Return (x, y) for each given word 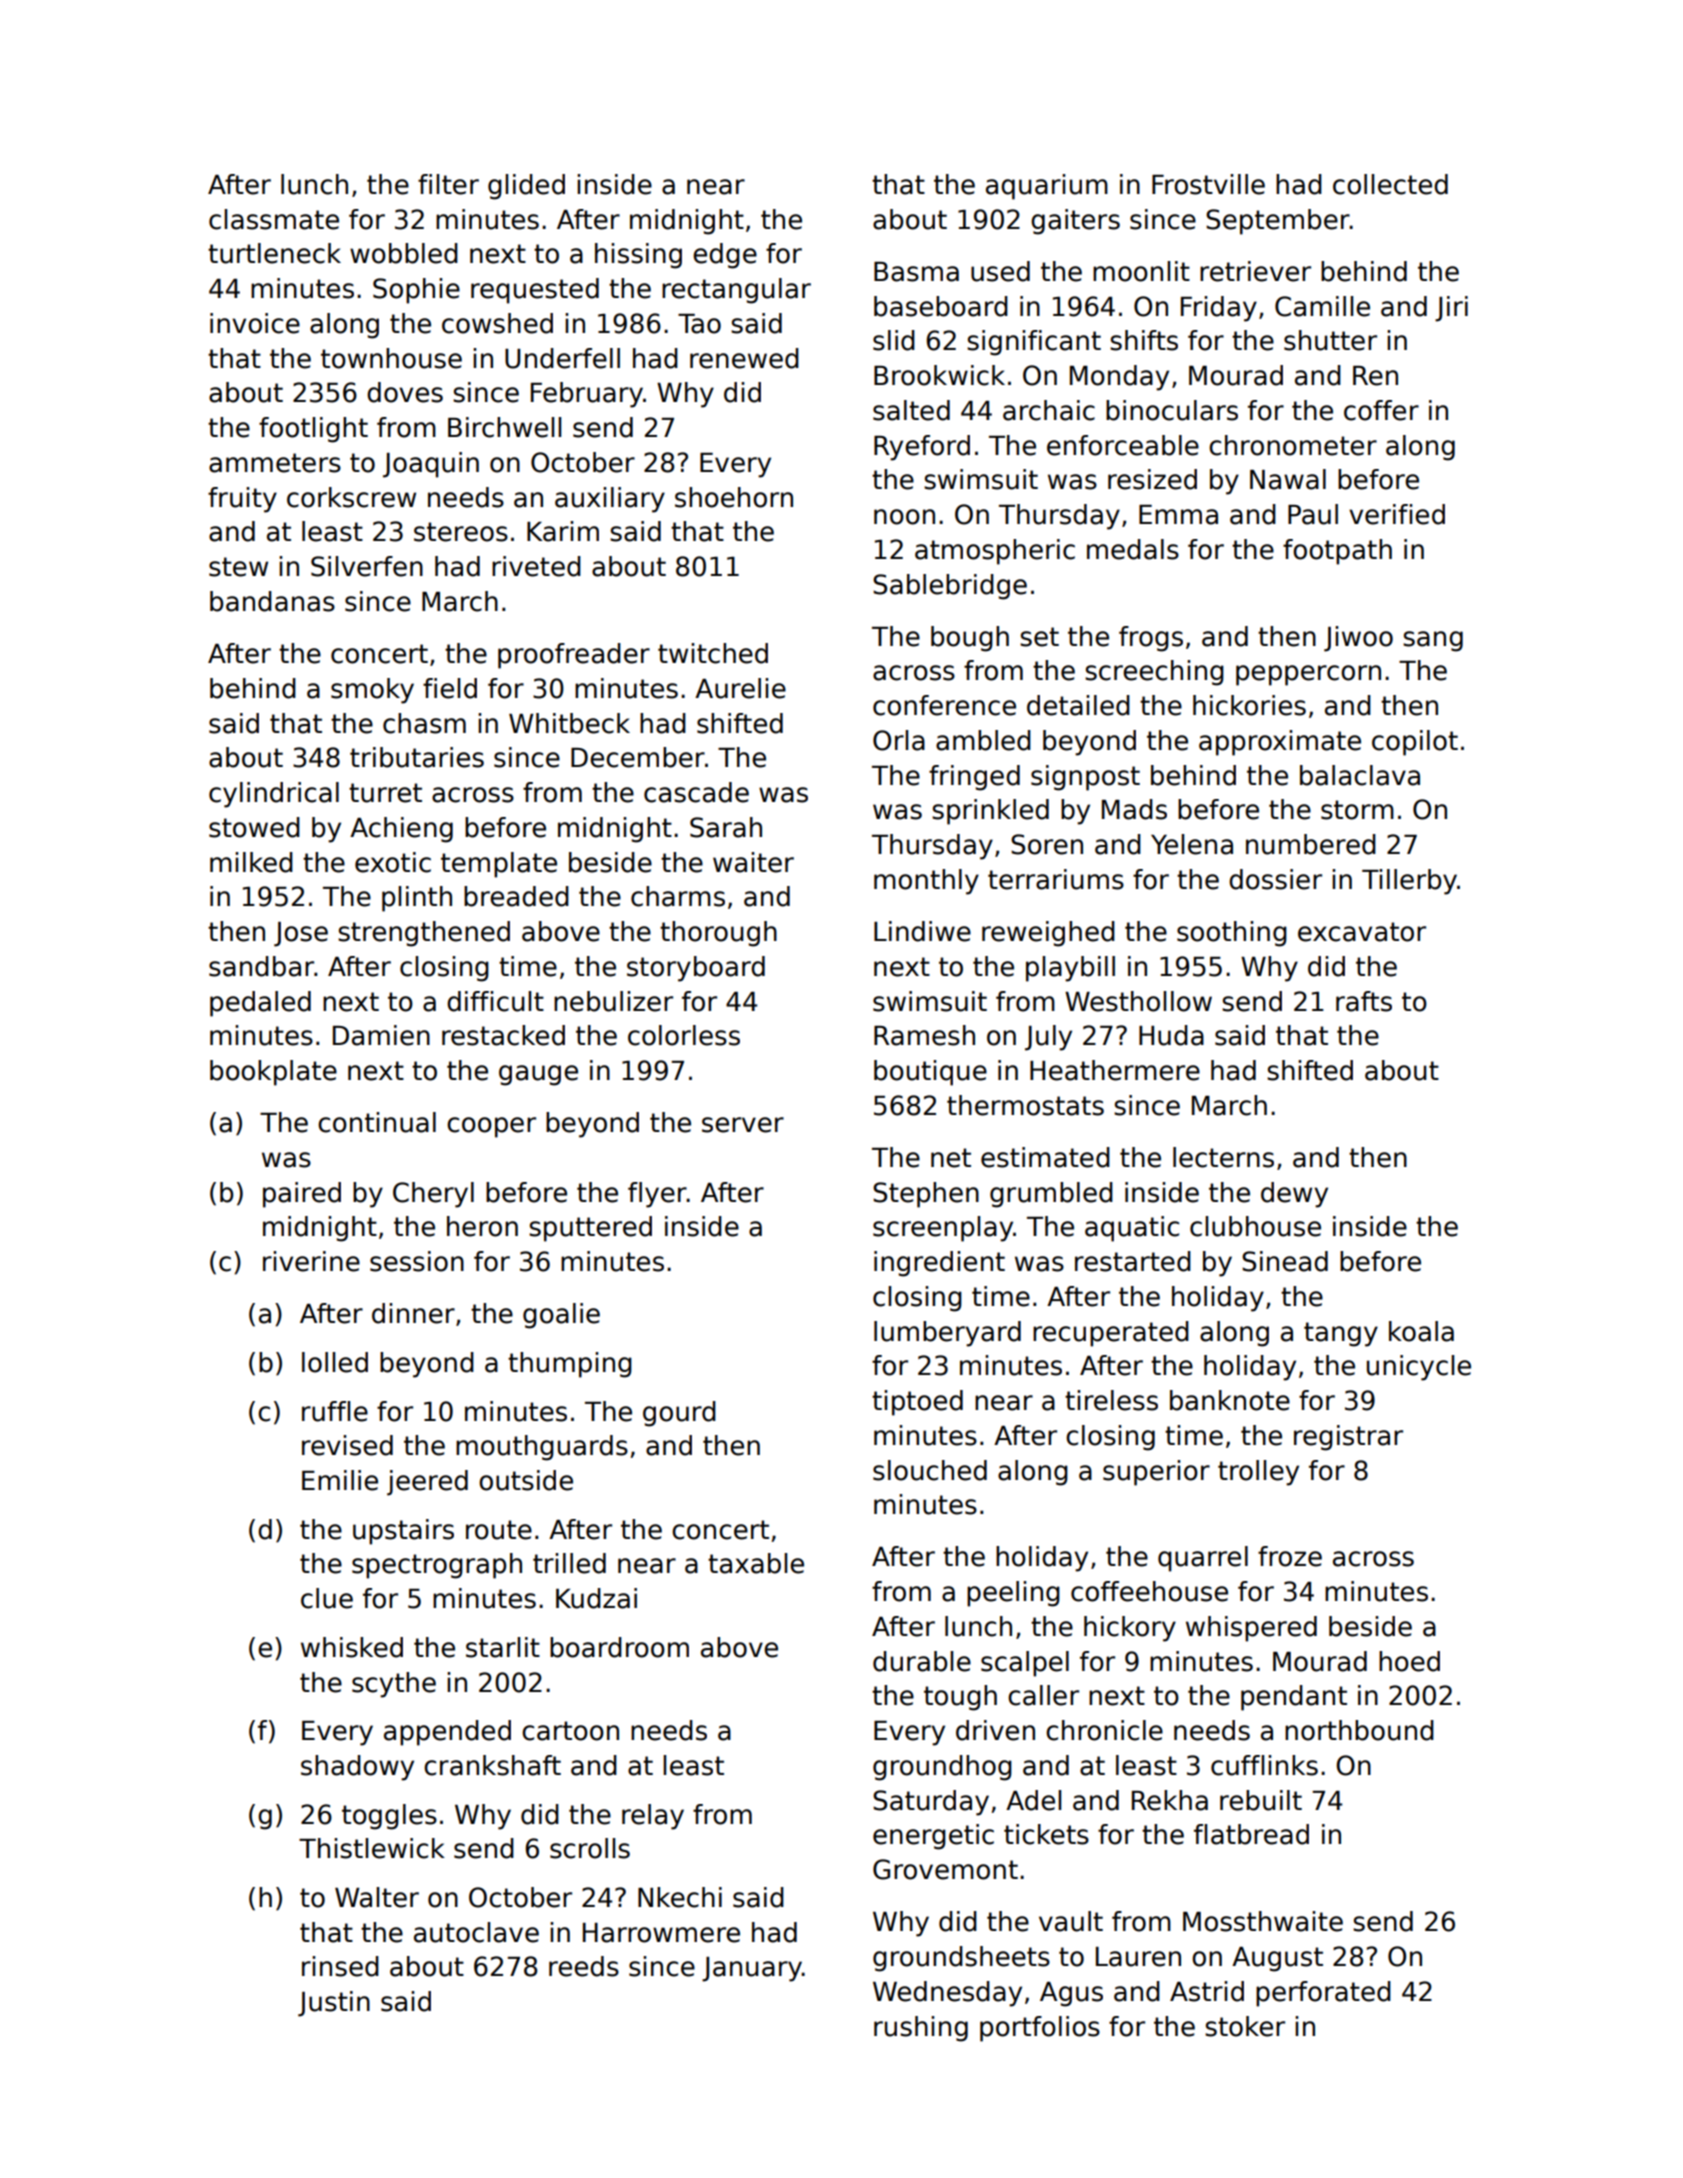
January (752, 1969)
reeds (584, 1966)
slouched (930, 1470)
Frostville (1208, 184)
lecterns (1223, 1157)
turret (385, 793)
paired (302, 1195)
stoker (1245, 2026)
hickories (1249, 705)
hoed (1409, 1661)
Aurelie (740, 688)
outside (526, 1480)
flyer (657, 1195)
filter (448, 184)
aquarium (1047, 187)
